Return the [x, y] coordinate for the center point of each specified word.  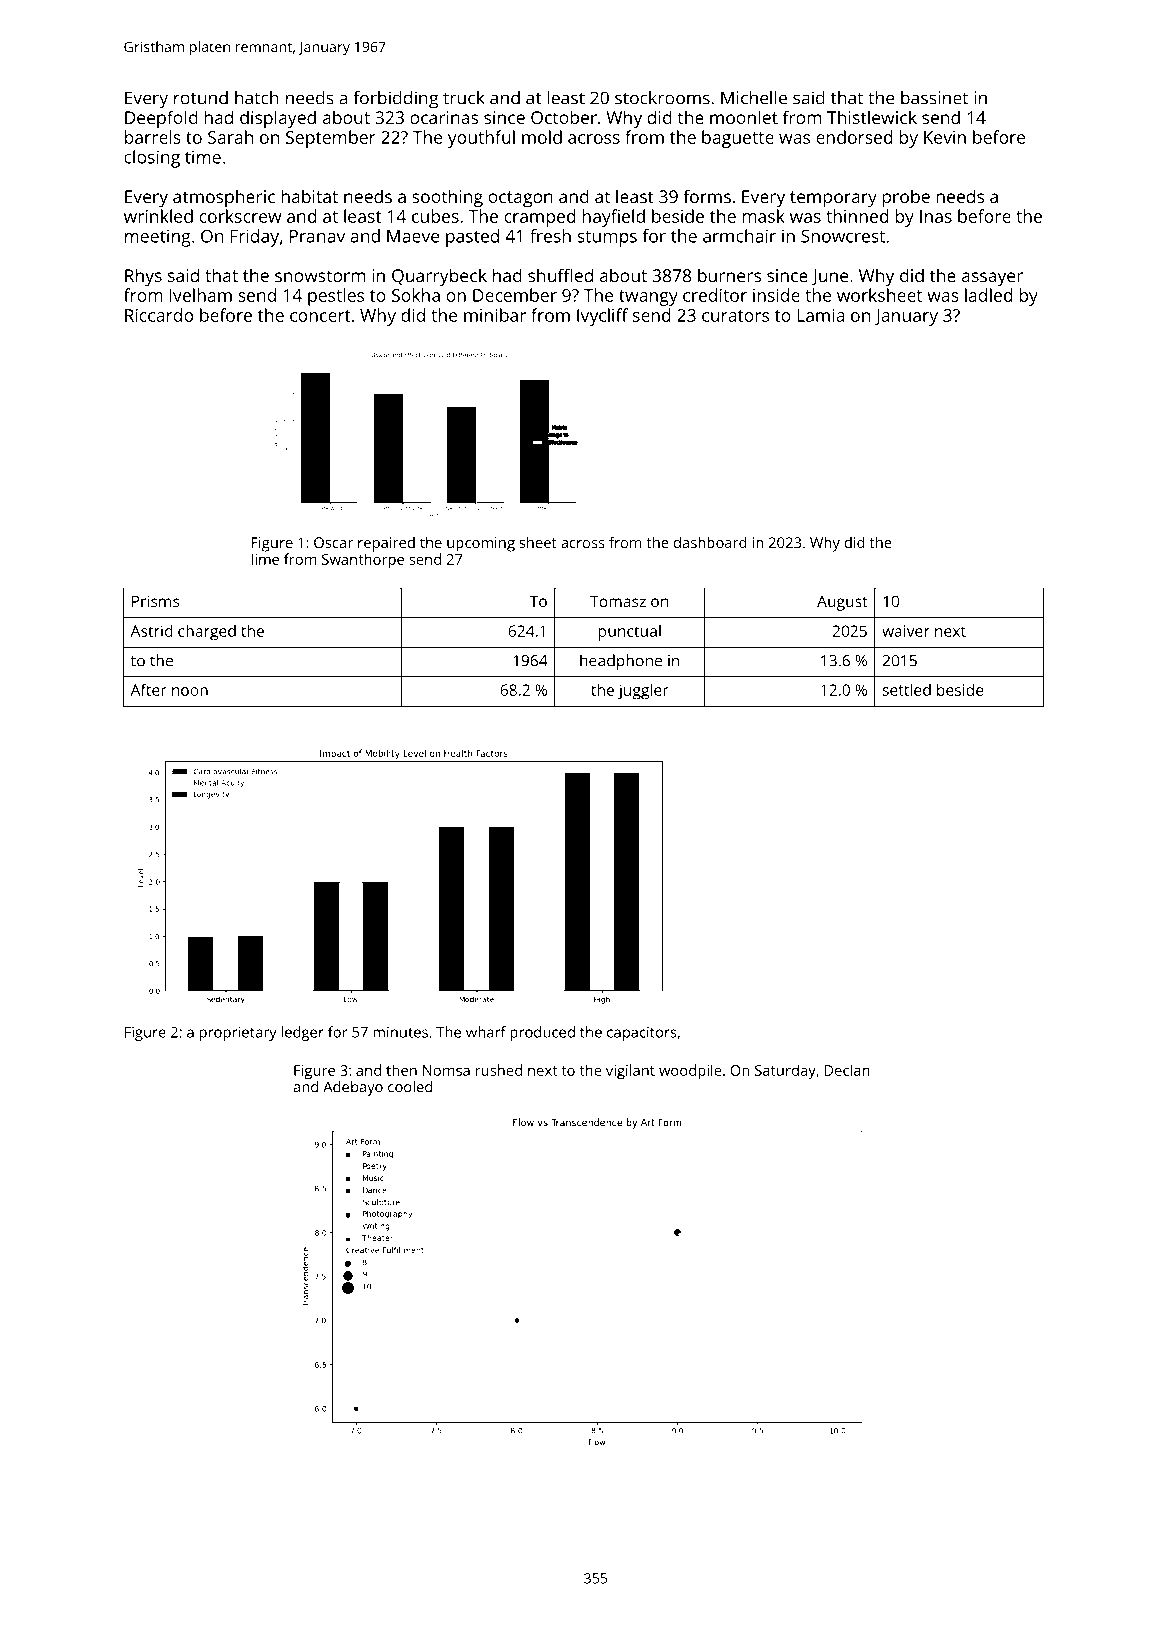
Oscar [333, 542]
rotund [201, 98]
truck [464, 98]
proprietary [238, 1033]
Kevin [945, 137]
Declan [846, 1070]
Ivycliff [602, 317]
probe [906, 198]
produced [542, 1033]
